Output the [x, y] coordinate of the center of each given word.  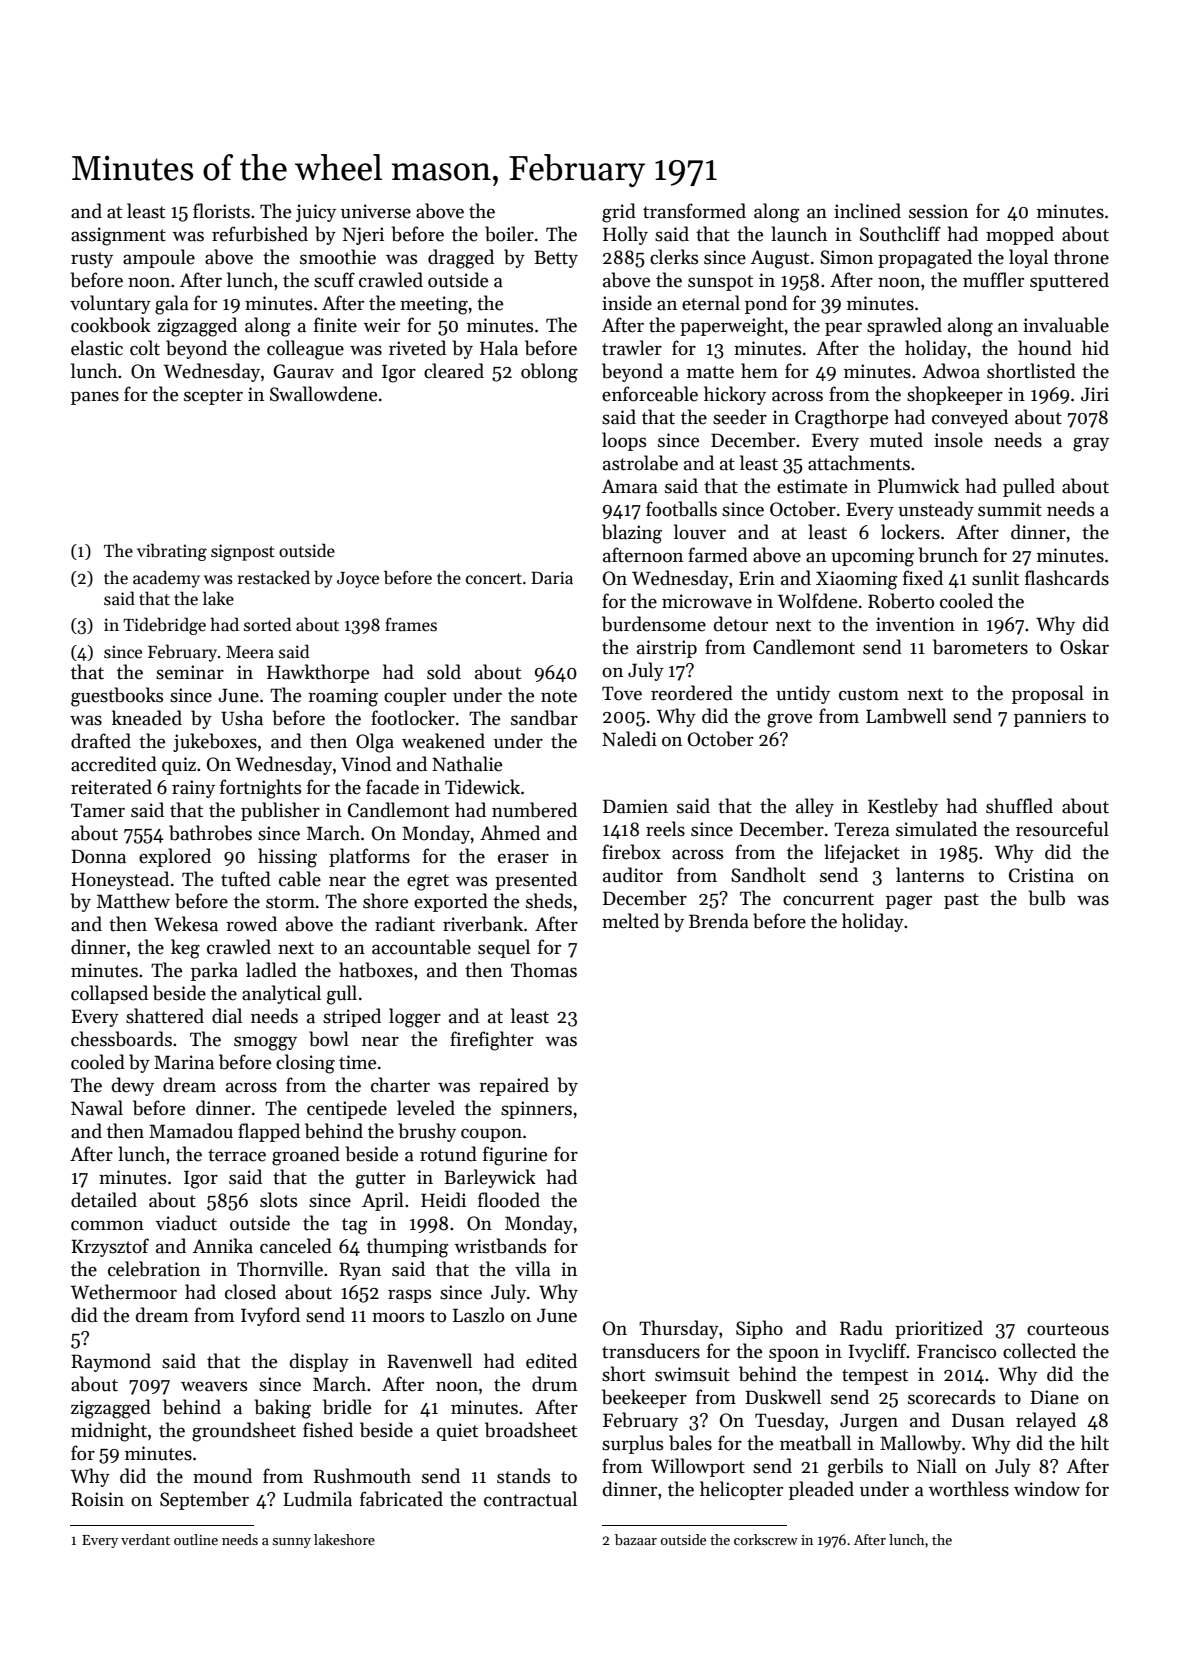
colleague [305, 350]
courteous [1068, 1329]
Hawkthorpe [318, 673]
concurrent [828, 899]
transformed [694, 211]
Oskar [1084, 647]
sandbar [544, 718]
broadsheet [531, 1430]
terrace [237, 1155]
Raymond [111, 1362]
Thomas [544, 970]
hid [1095, 348]
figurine [515, 1156]
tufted [246, 879]
